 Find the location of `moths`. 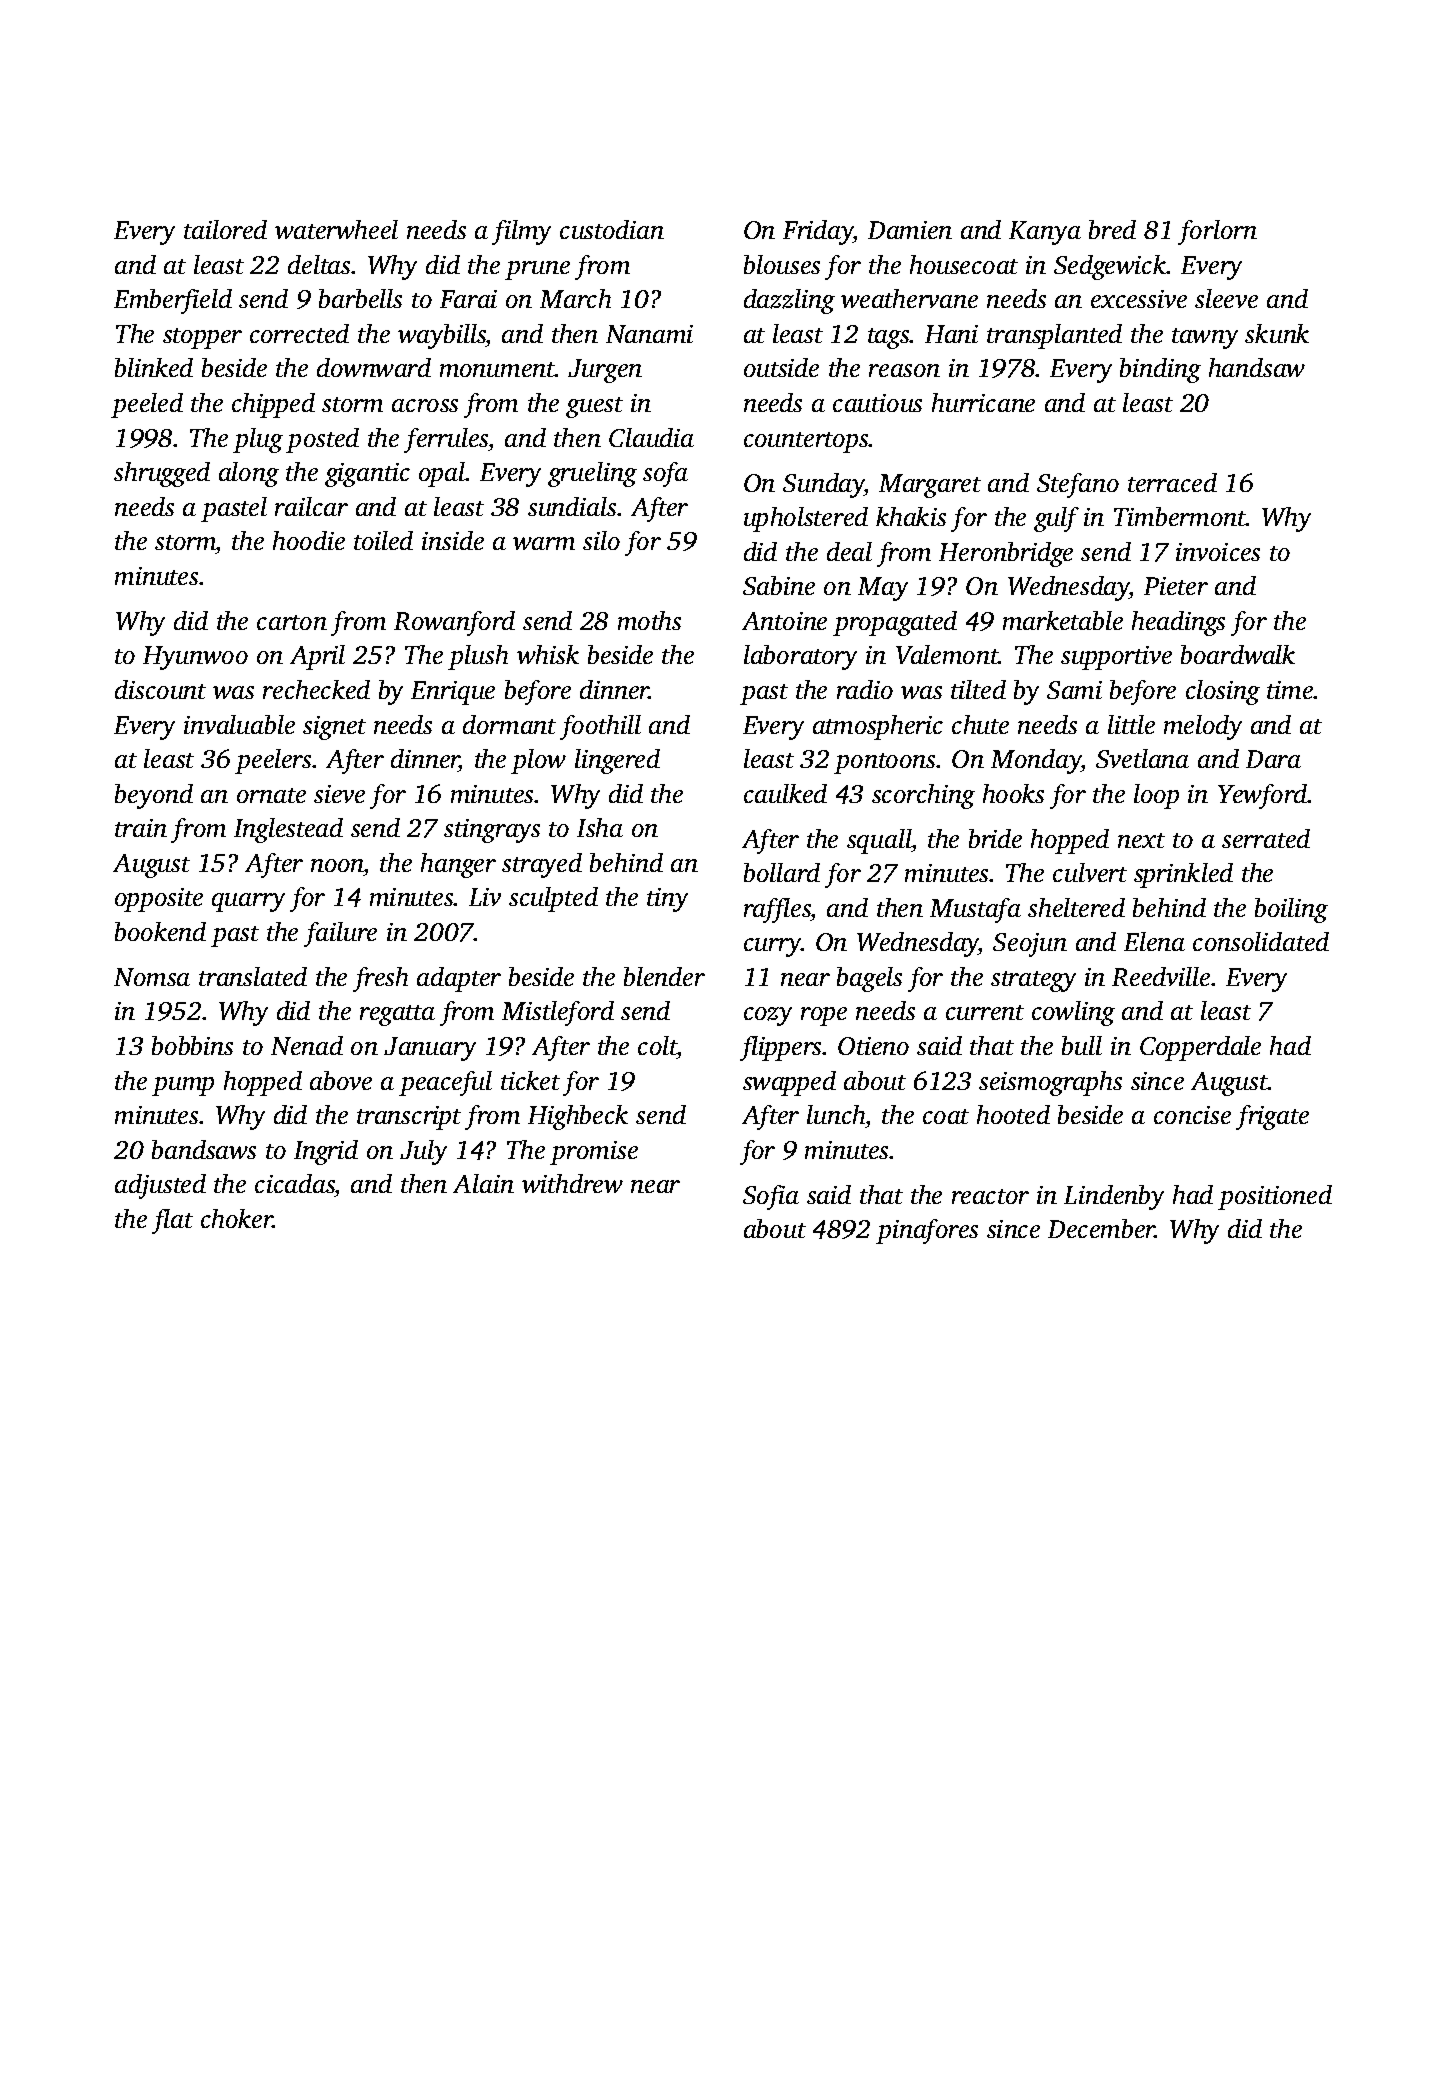

moths is located at coordinates (649, 620).
